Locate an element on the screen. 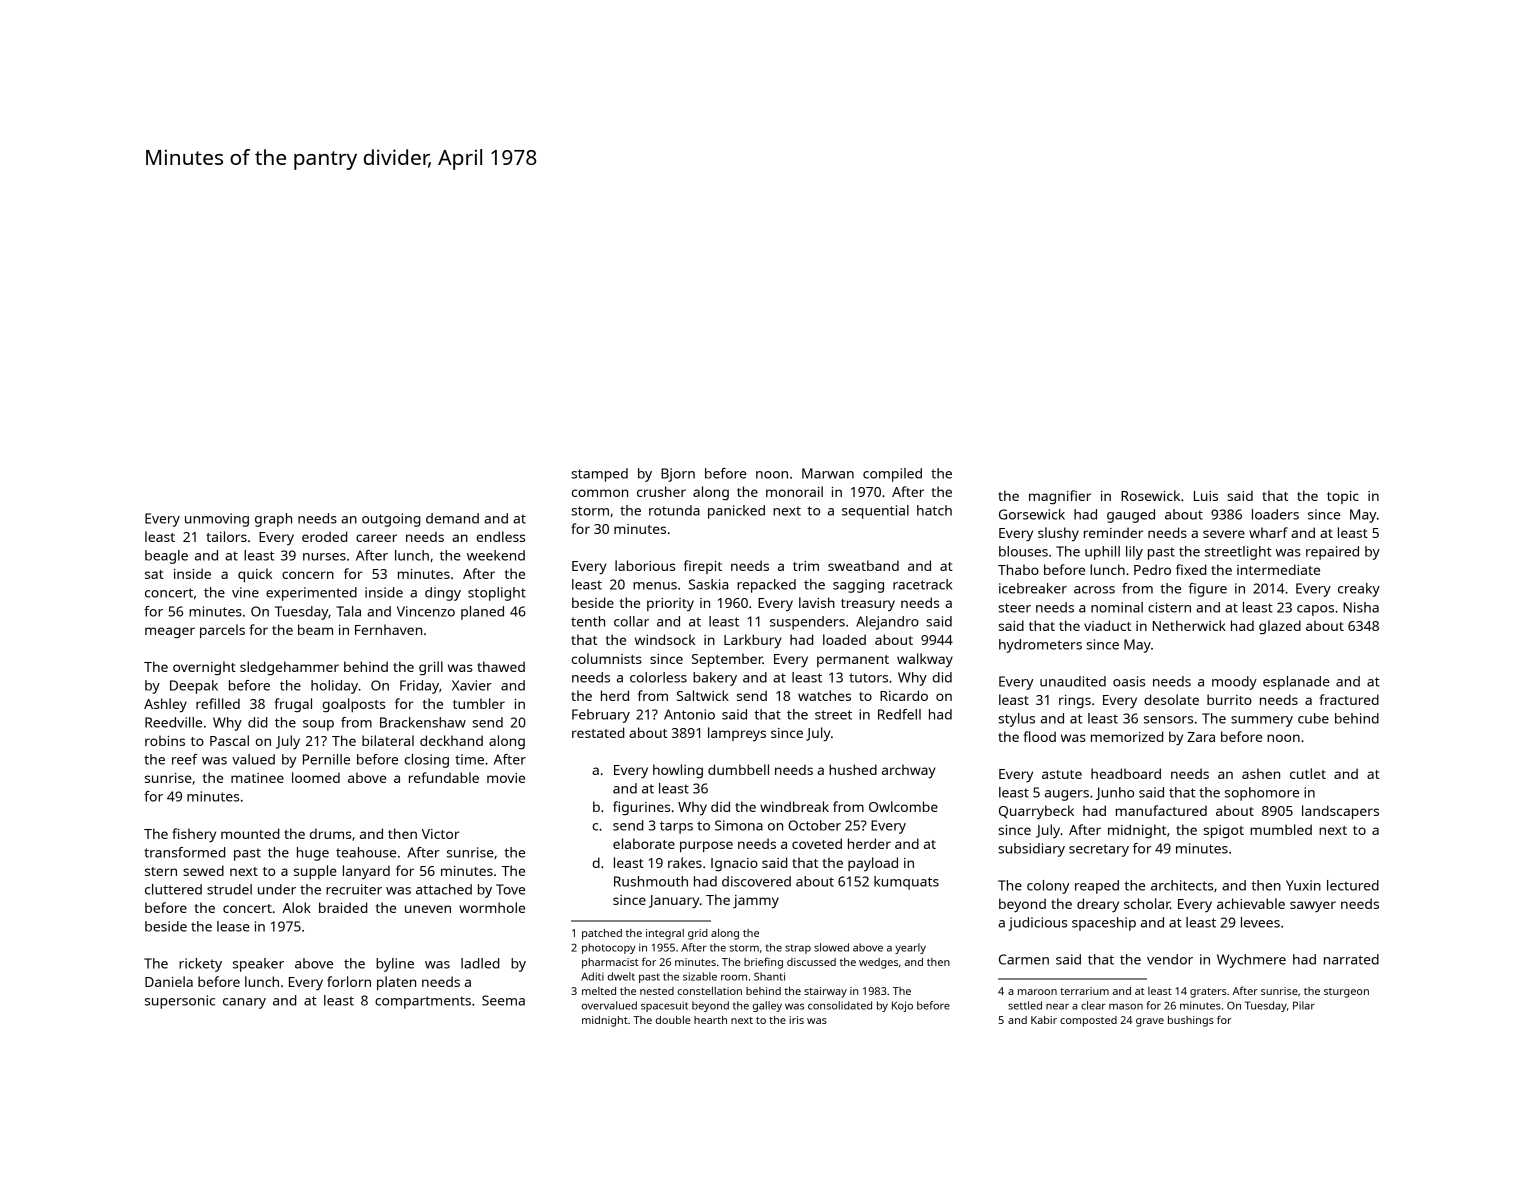 The image size is (1524, 1177). coveted is located at coordinates (817, 843).
